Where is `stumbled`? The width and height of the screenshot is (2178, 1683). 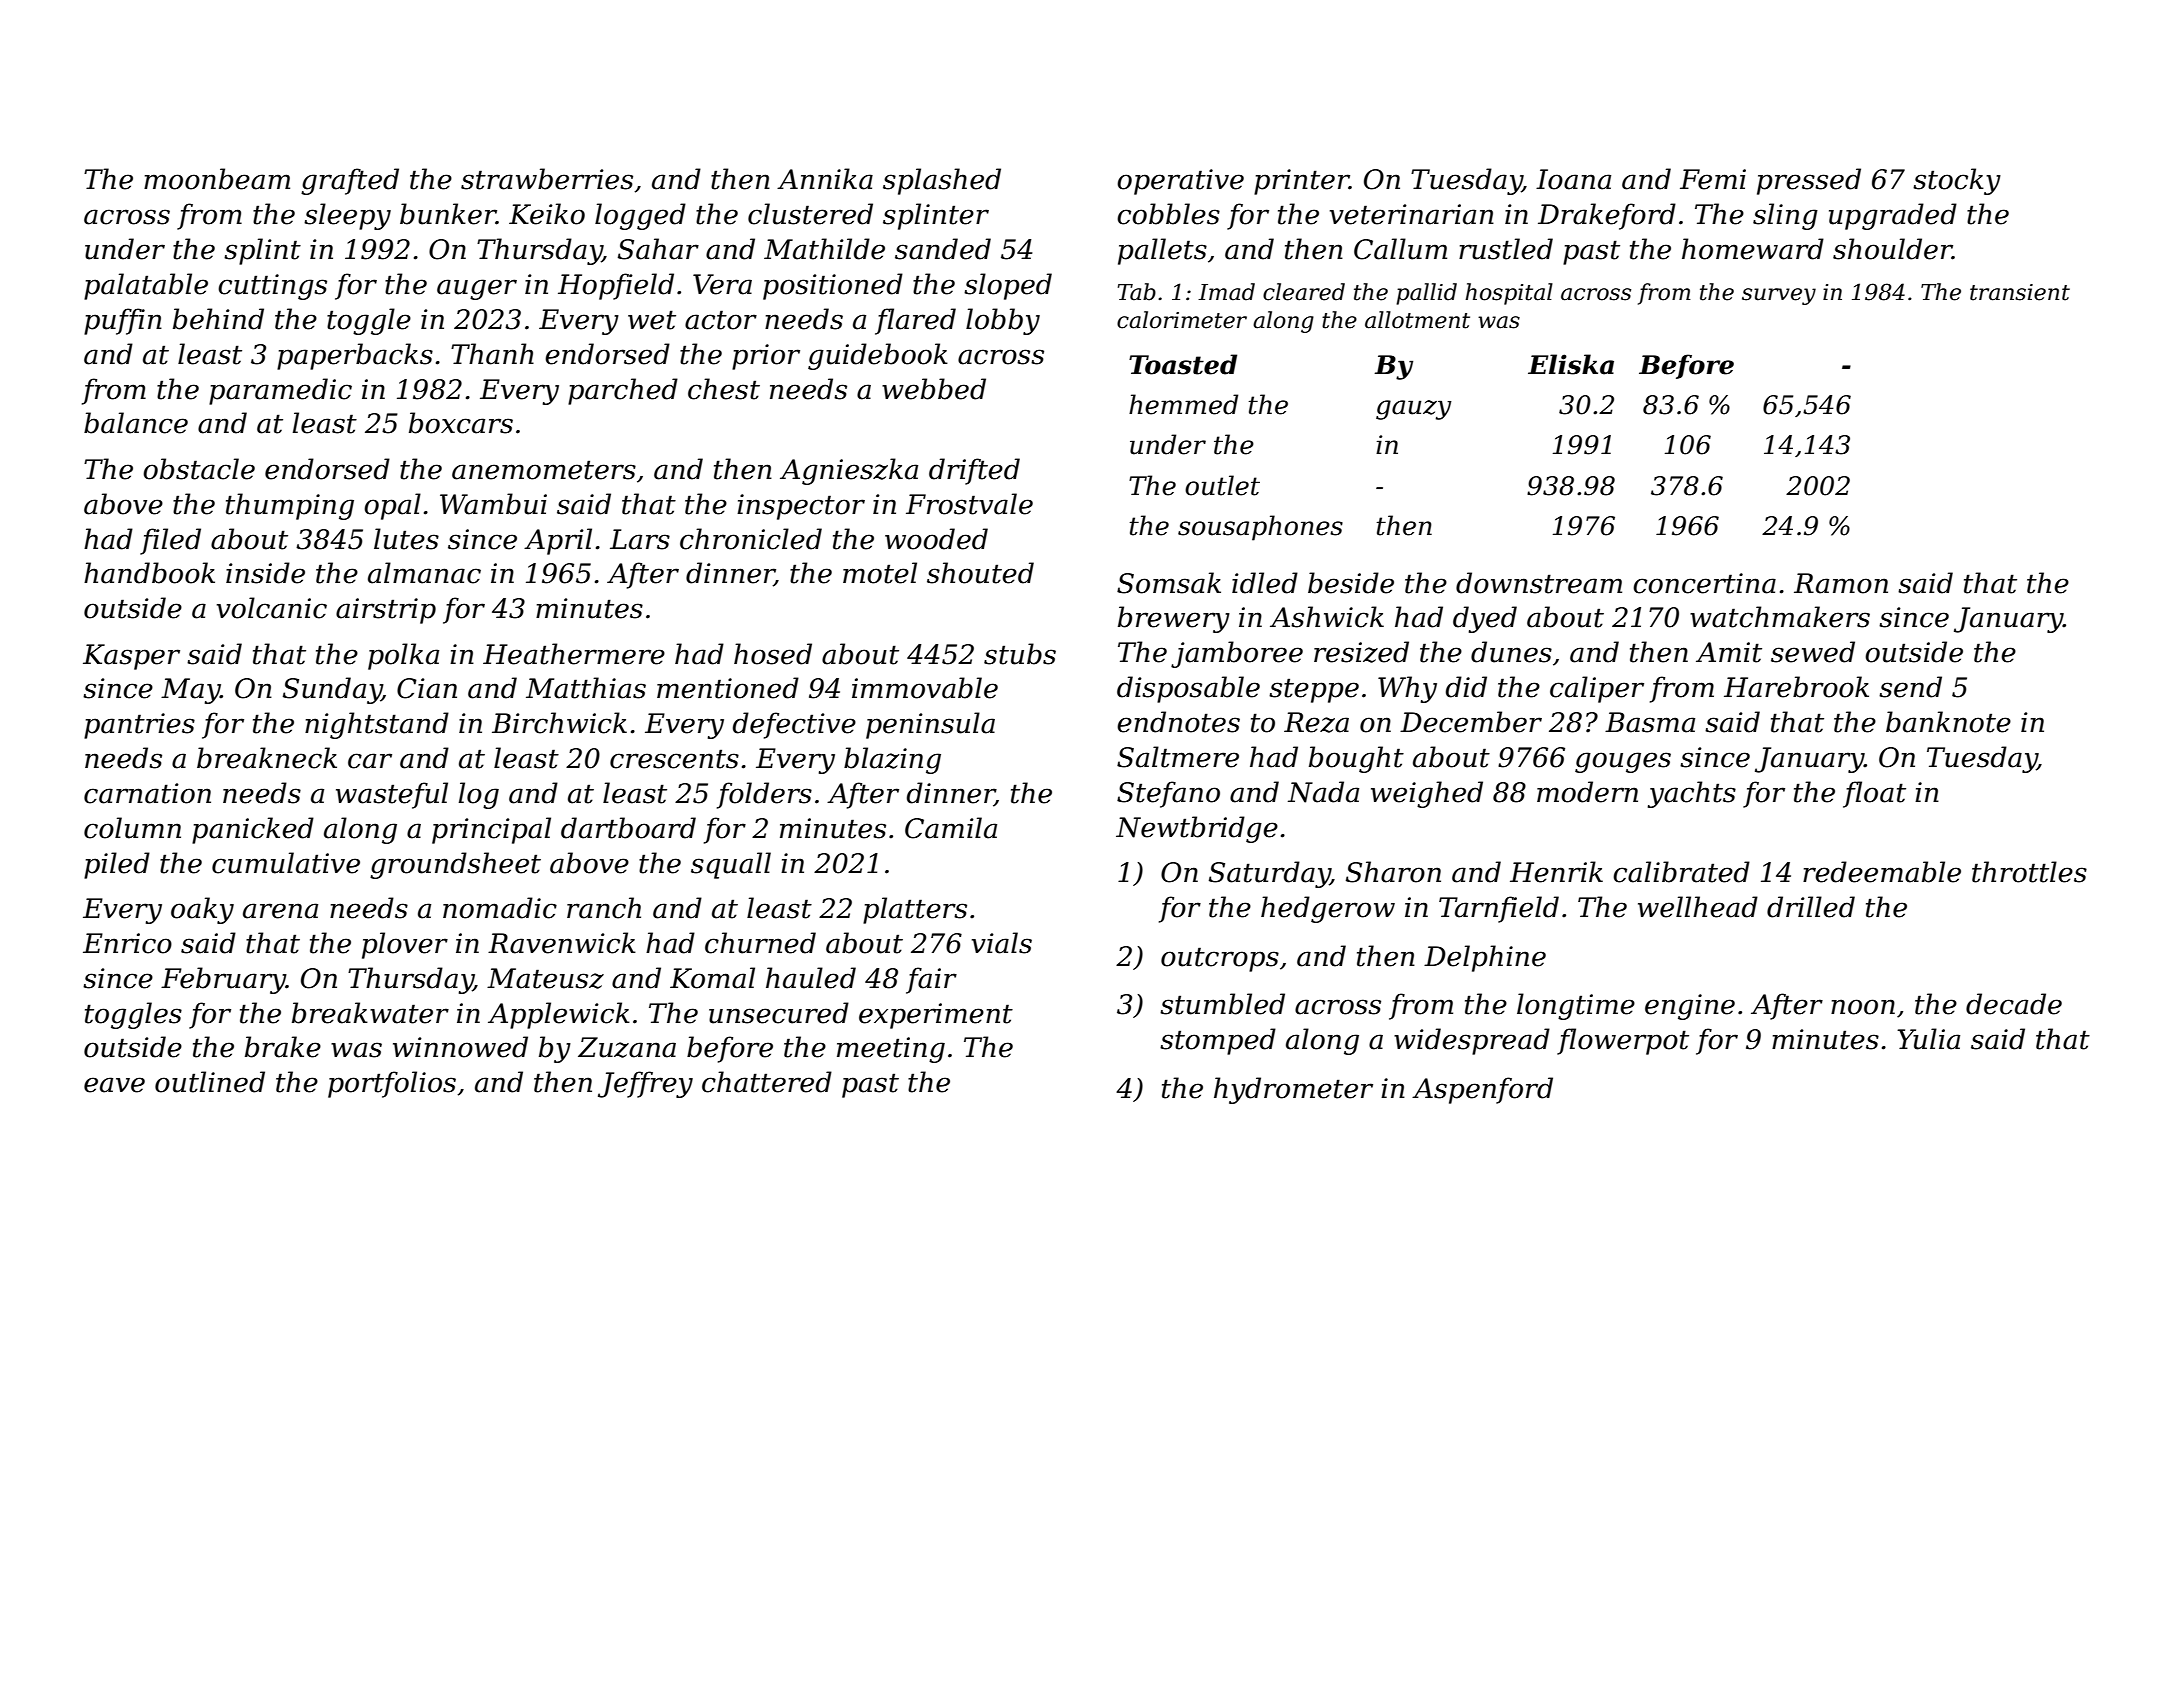 stumbled is located at coordinates (1222, 1004).
